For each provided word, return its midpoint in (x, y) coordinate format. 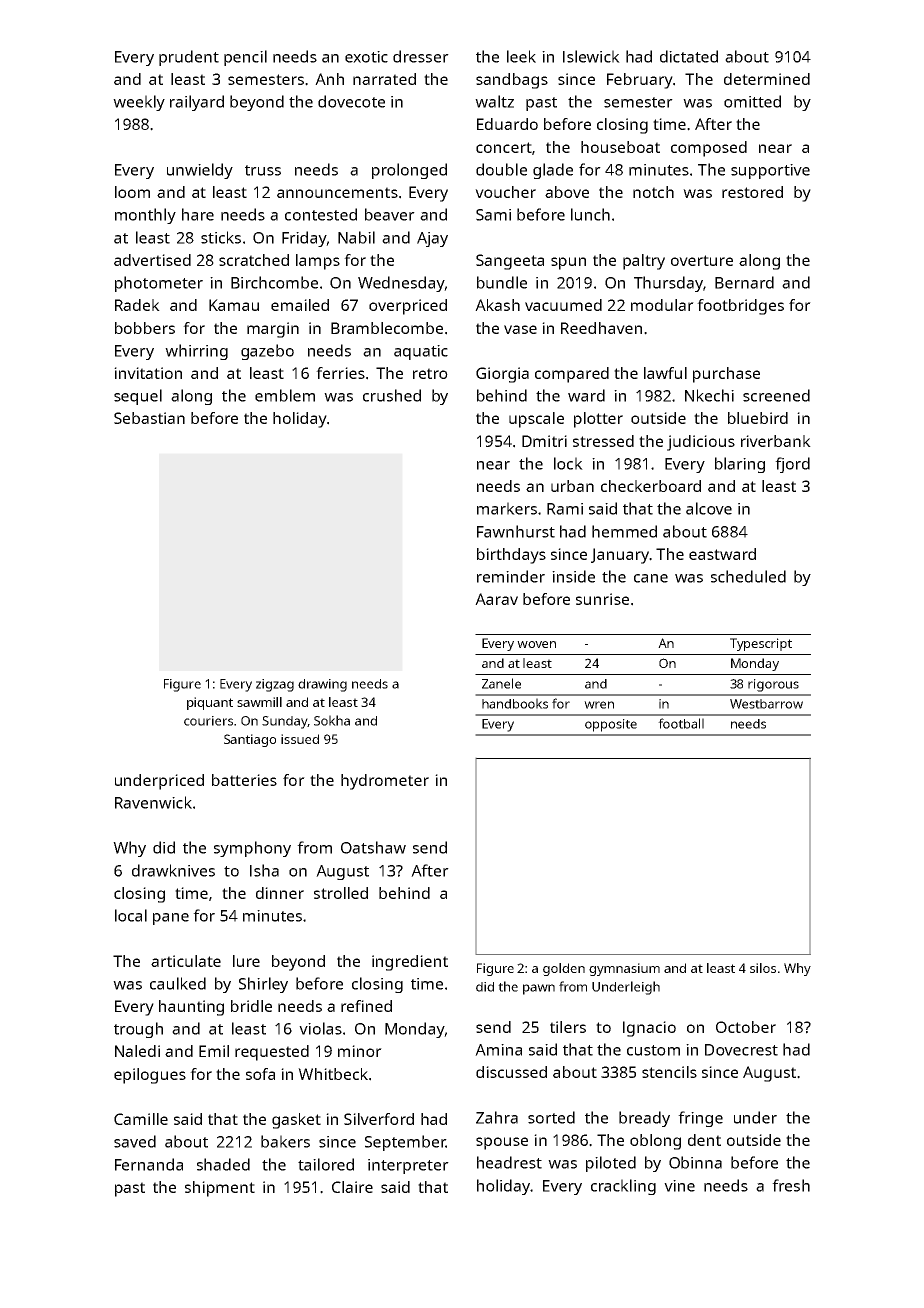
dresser (421, 56)
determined (767, 79)
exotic (366, 57)
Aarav (496, 599)
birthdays (511, 556)
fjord (792, 465)
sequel (138, 397)
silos (763, 968)
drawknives (173, 870)
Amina (498, 1050)
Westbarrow (766, 704)
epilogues (150, 1076)
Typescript (761, 644)
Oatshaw (373, 847)
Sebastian (149, 418)
